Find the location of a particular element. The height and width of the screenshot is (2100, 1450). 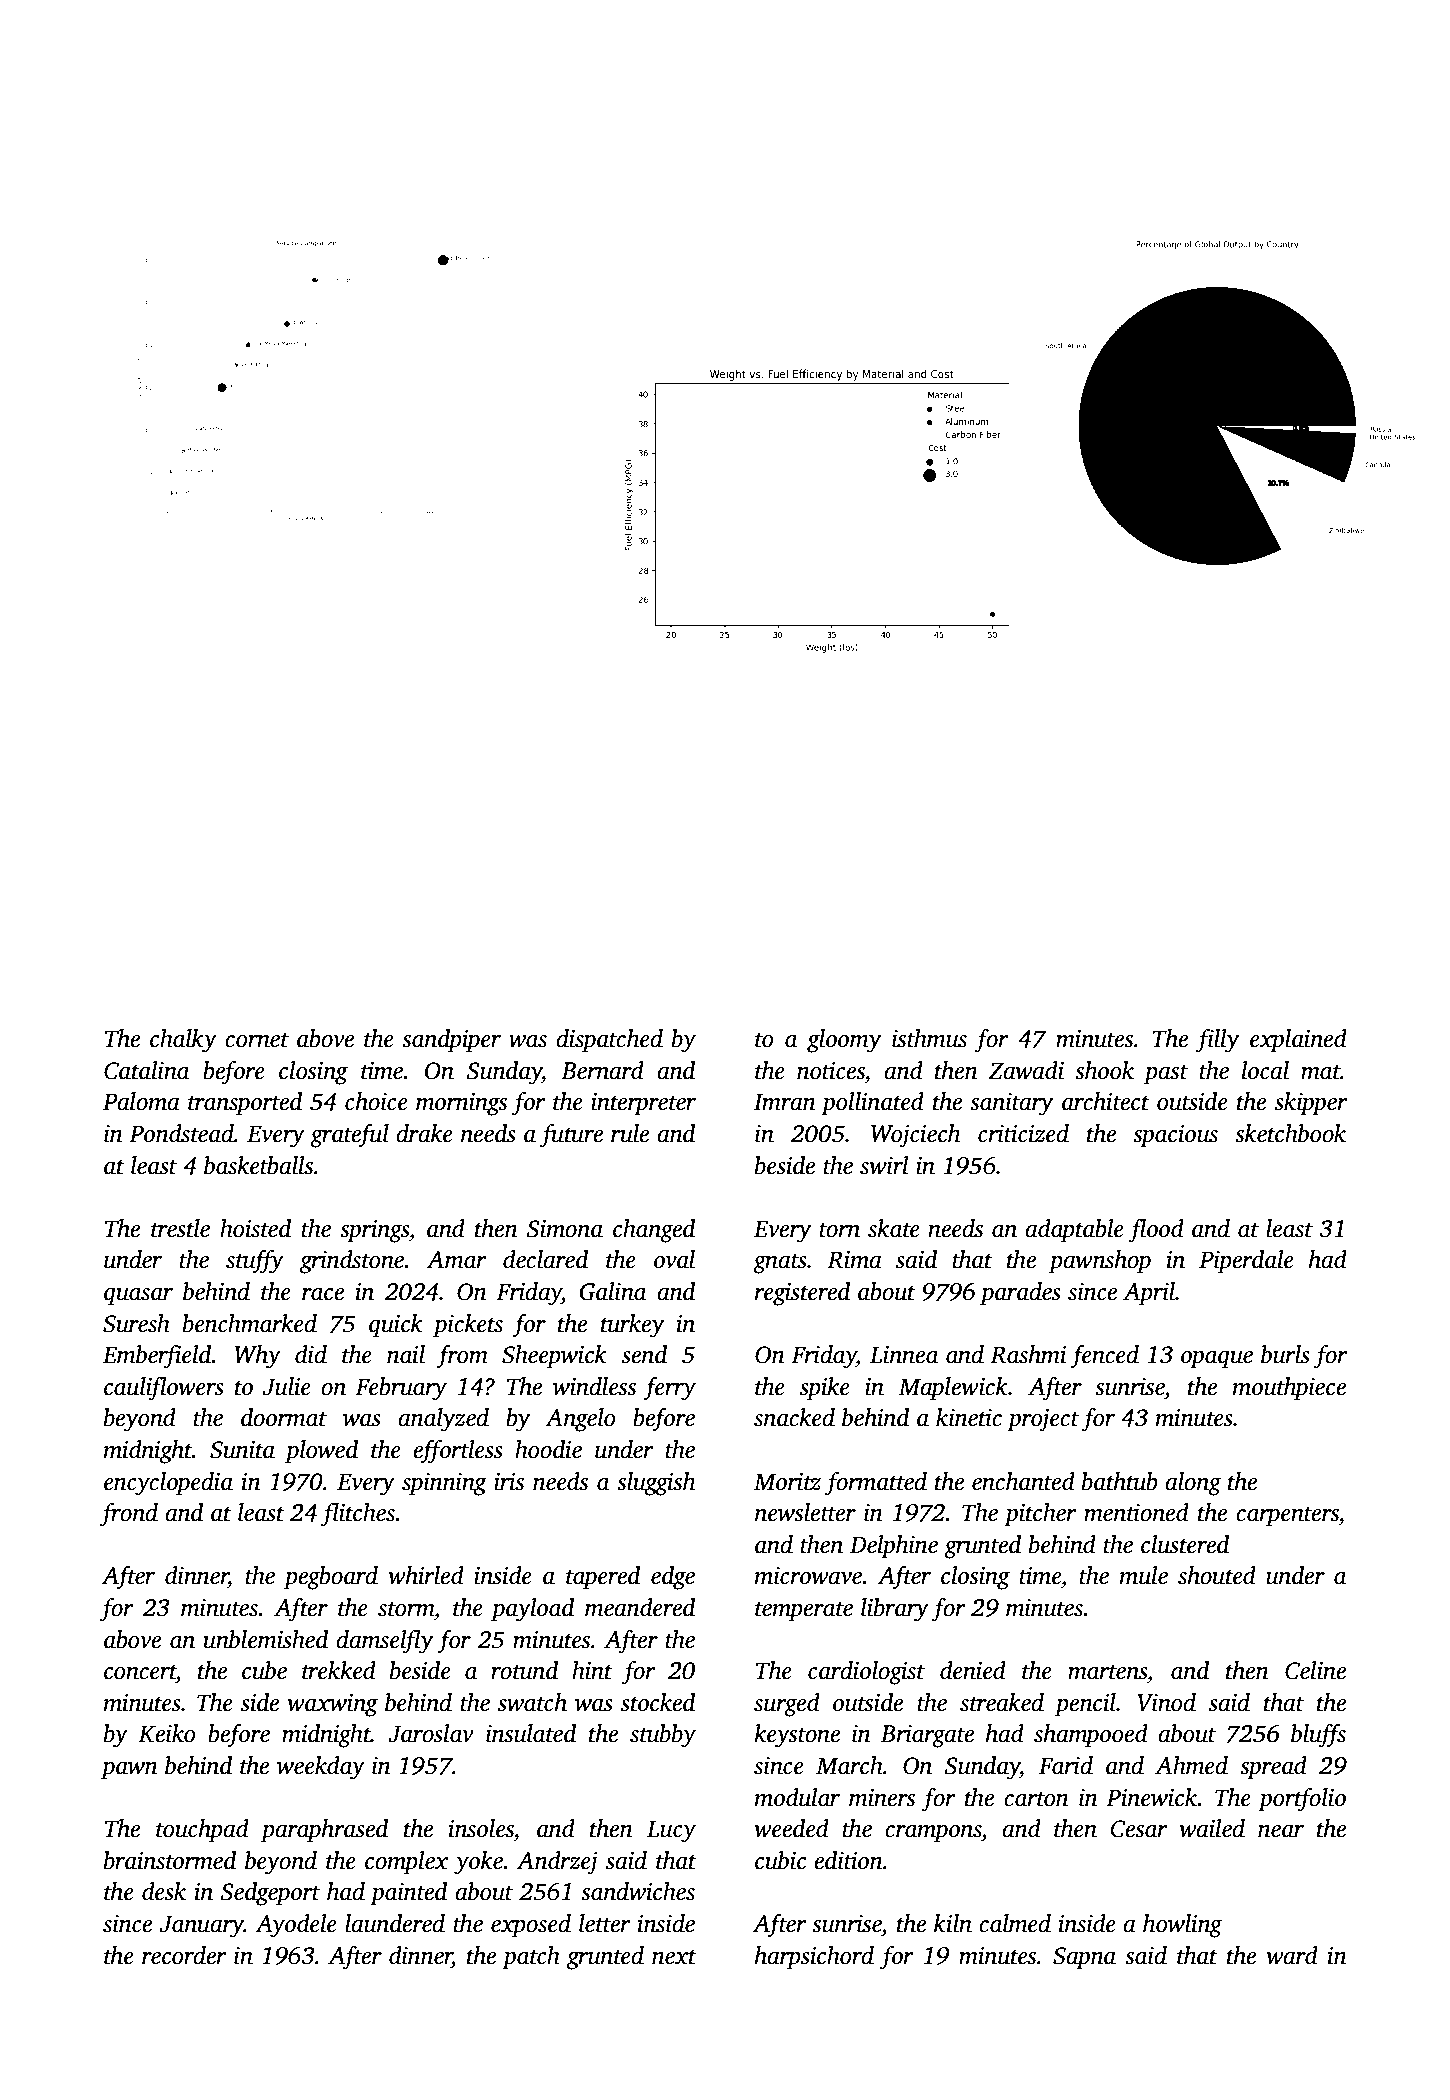

Paloma is located at coordinates (141, 1101).
